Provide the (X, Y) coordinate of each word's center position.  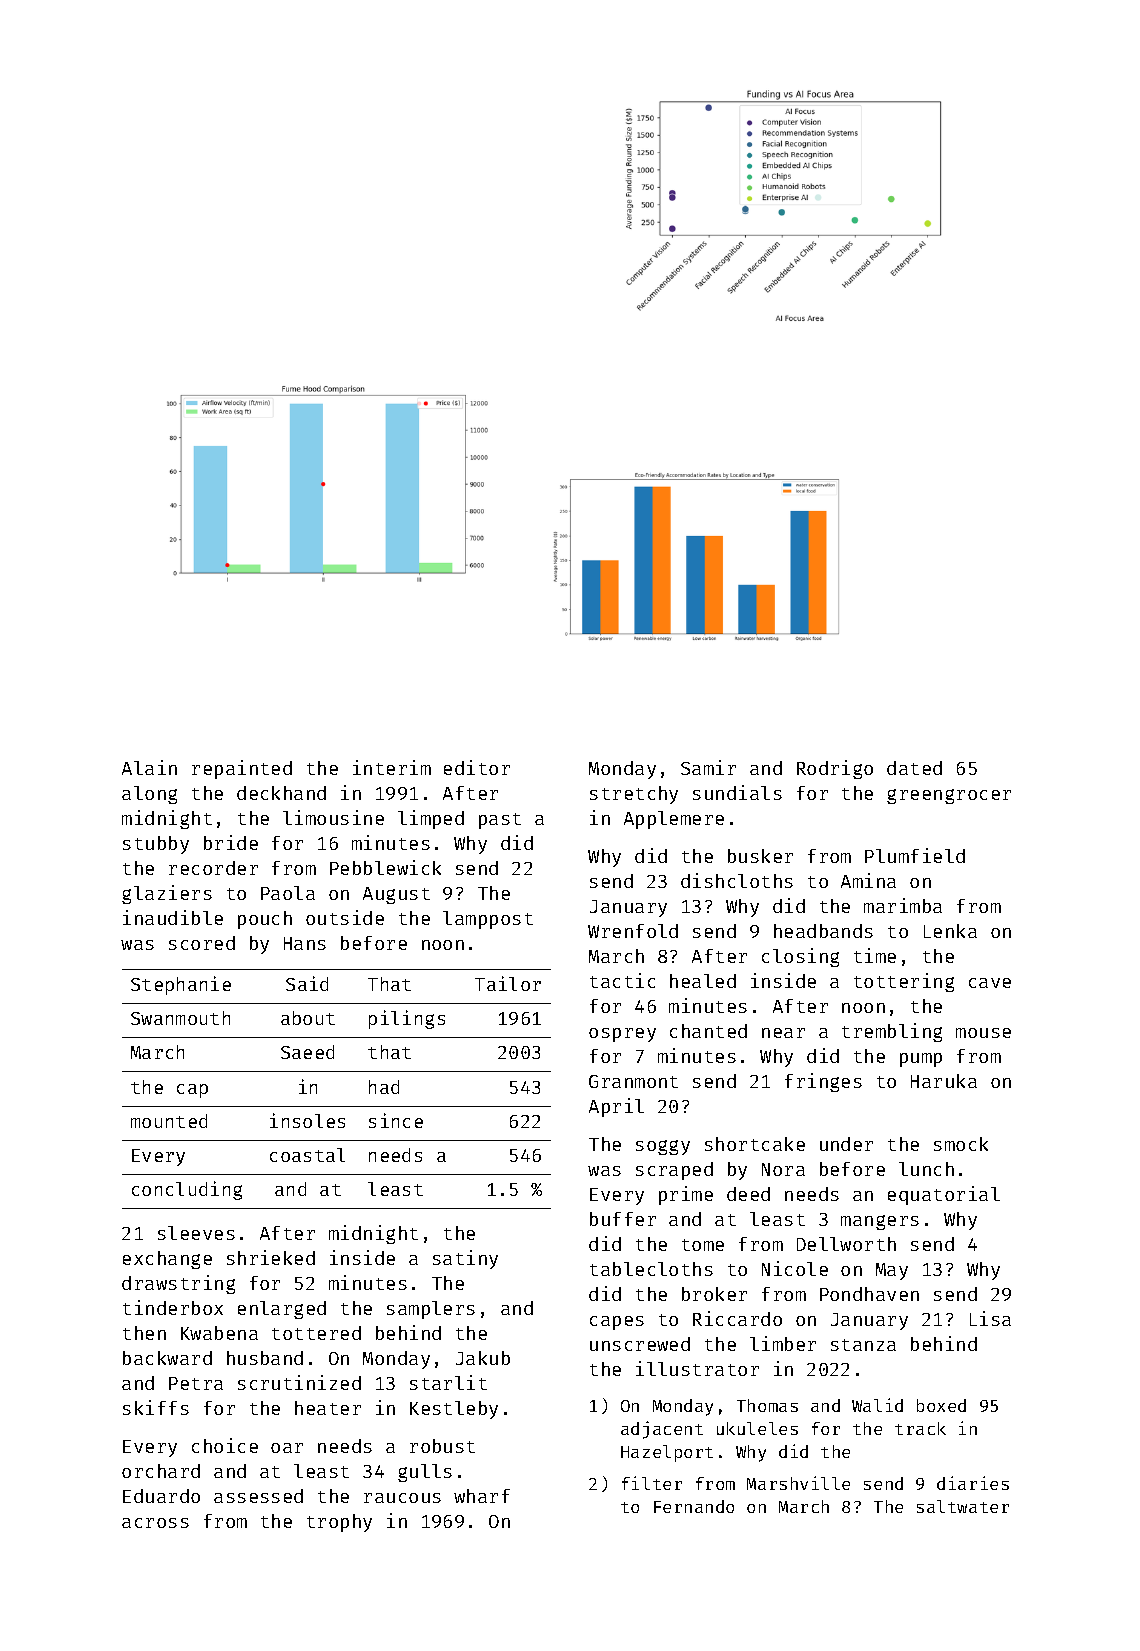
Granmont (633, 1081)
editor (477, 767)
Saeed (307, 1052)
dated (914, 768)
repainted (242, 769)
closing (800, 957)
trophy (339, 1523)
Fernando (694, 1506)
